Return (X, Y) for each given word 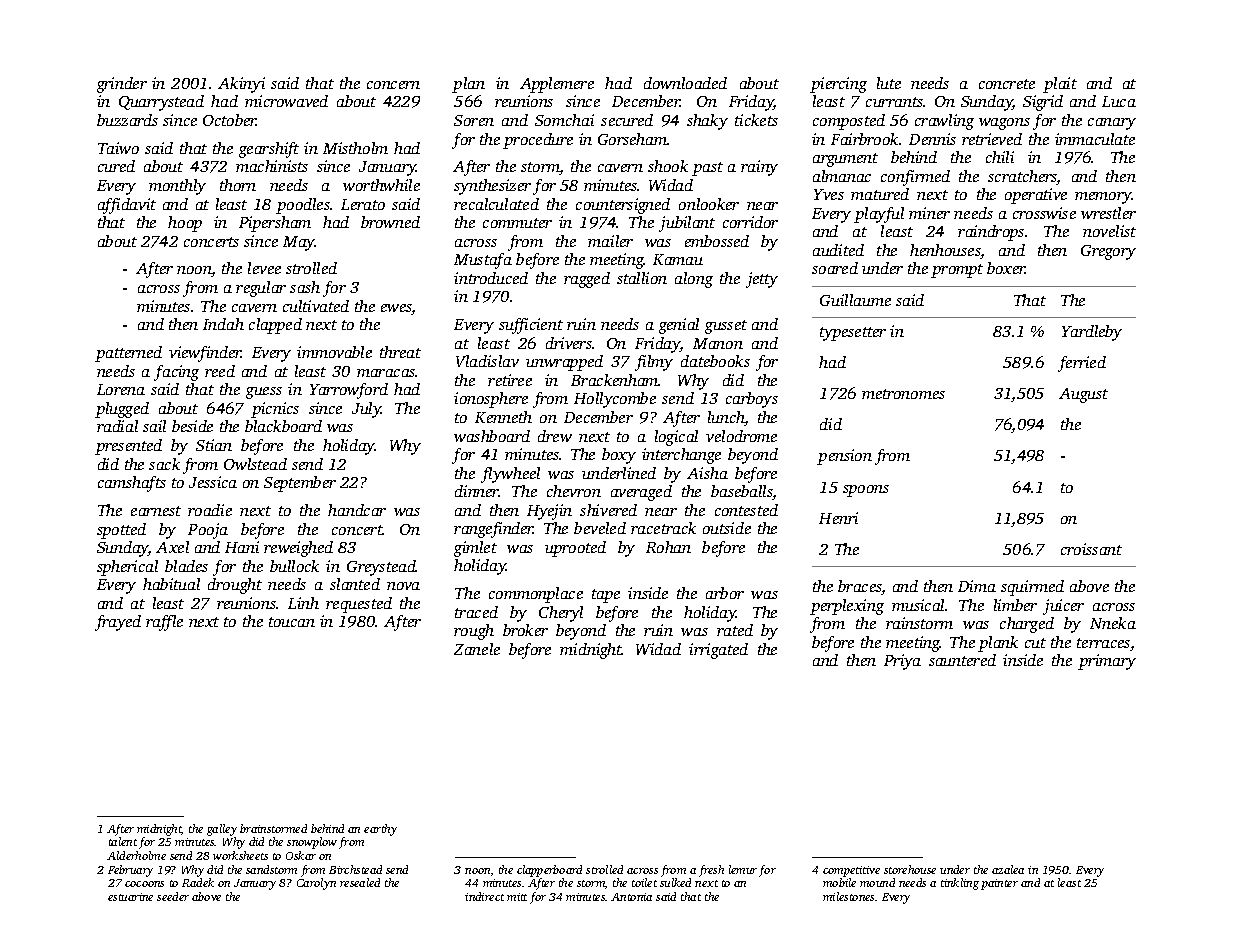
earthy (380, 830)
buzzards (127, 120)
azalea (1008, 869)
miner (929, 213)
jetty (762, 280)
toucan (292, 622)
